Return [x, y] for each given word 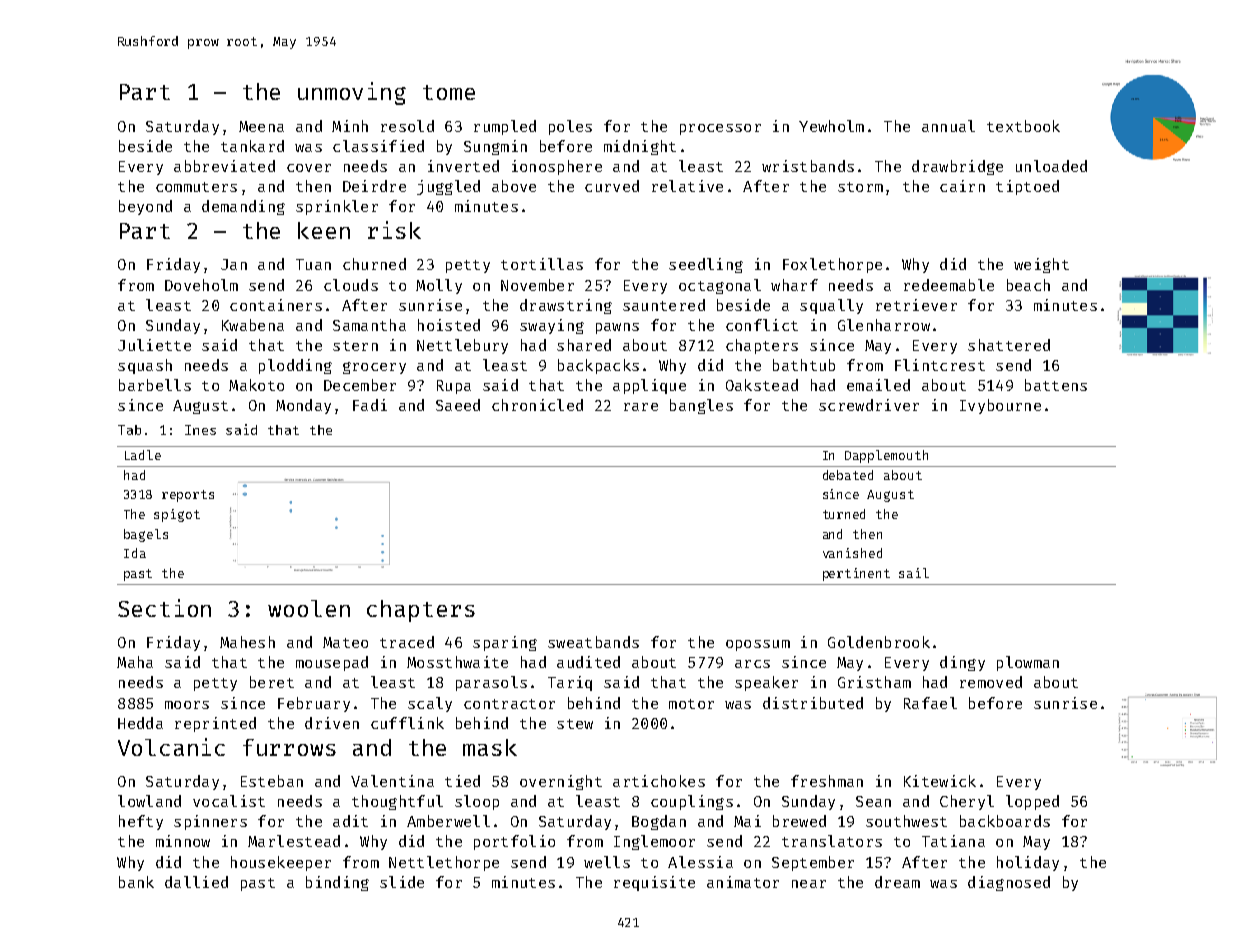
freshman [827, 781]
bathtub [804, 365]
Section [164, 608]
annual [948, 126]
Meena [261, 126]
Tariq [570, 683]
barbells [155, 385]
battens [1056, 385]
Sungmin [495, 147]
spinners [210, 822]
